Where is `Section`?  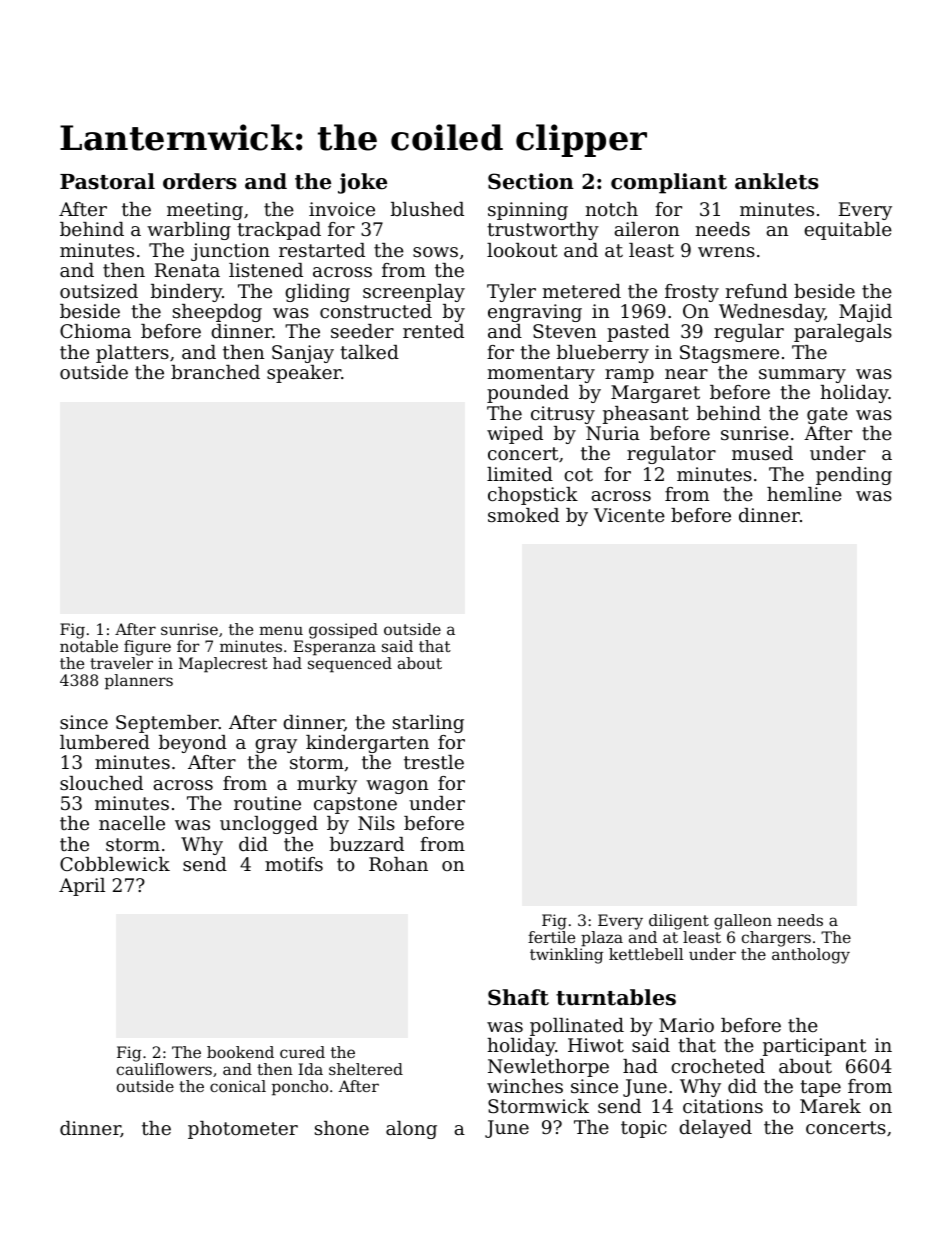
Section is located at coordinates (531, 181).
